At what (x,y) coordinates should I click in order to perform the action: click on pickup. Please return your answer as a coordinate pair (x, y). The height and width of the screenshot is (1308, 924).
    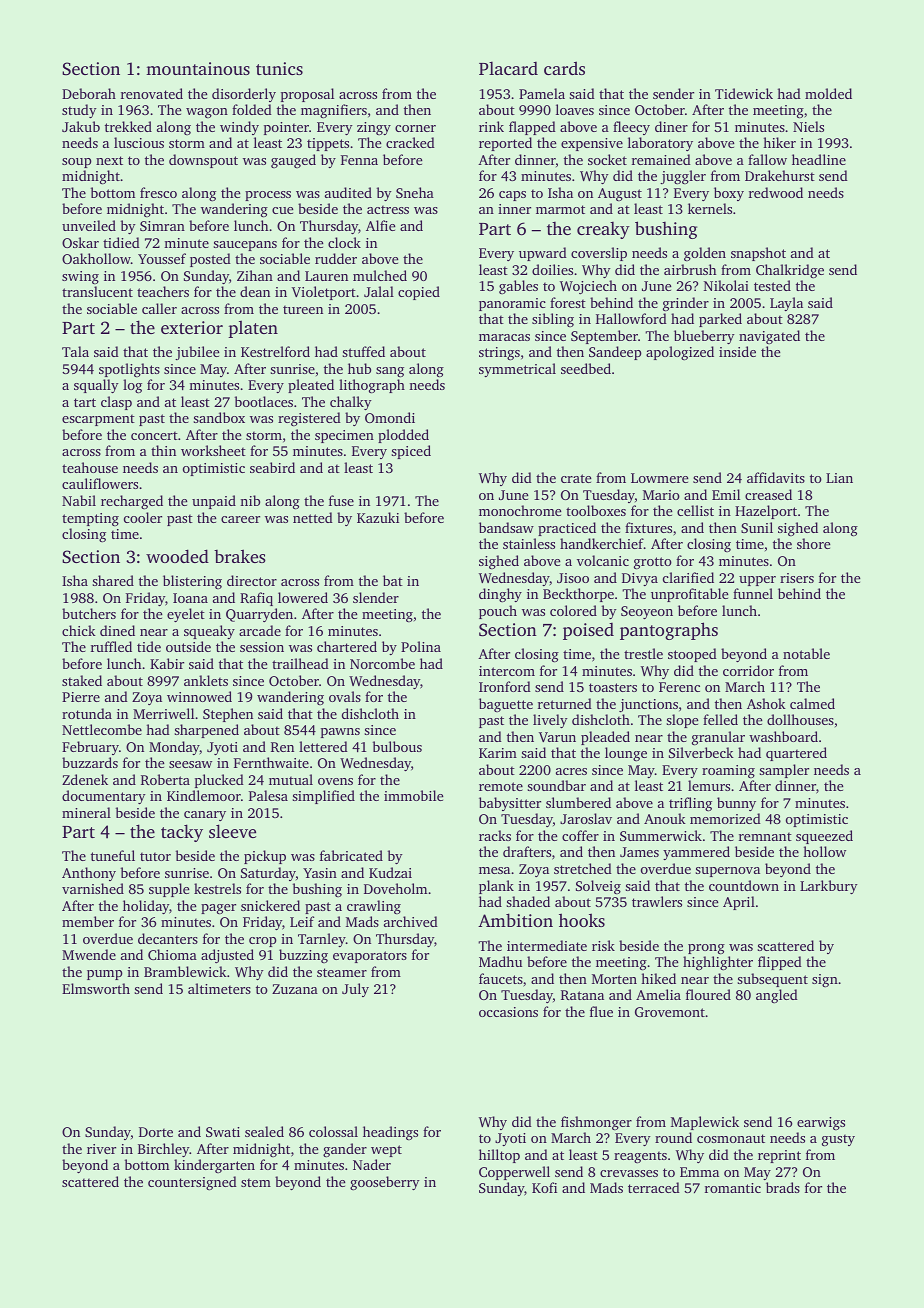
    Looking at the image, I should click on (265, 857).
